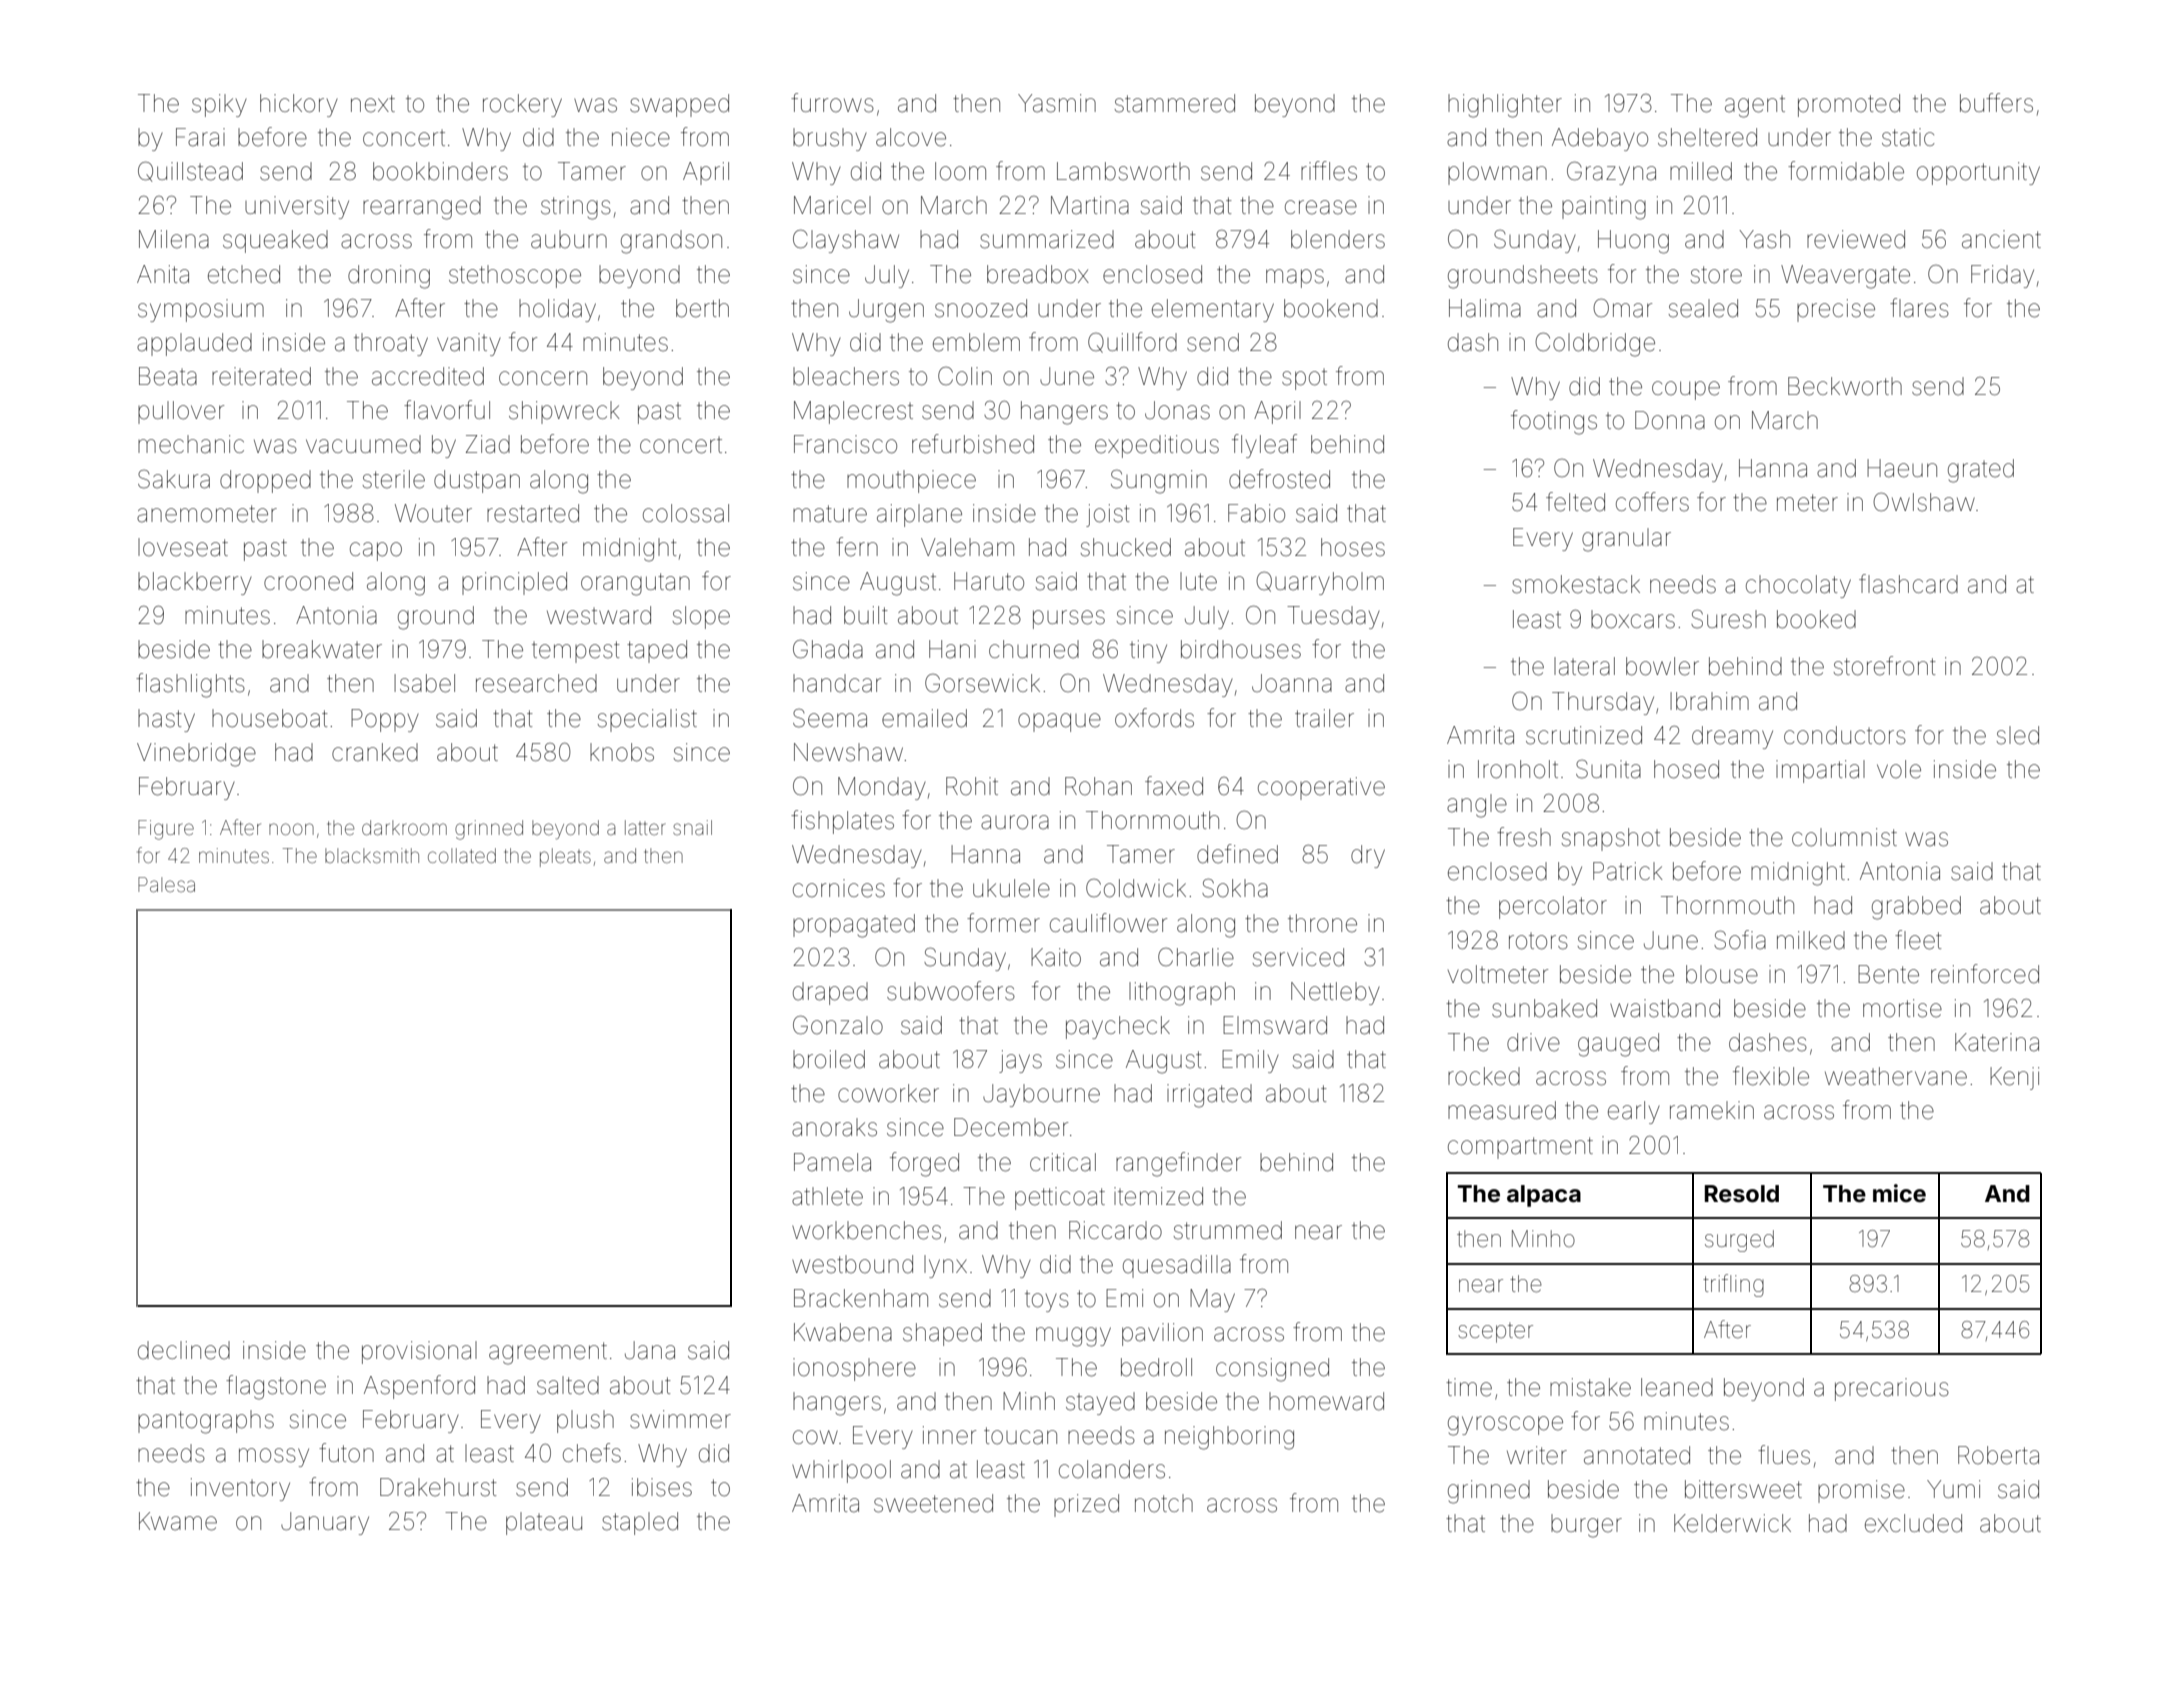 The height and width of the screenshot is (1683, 2178). Describe the element at coordinates (522, 105) in the screenshot. I see `rockery` at that location.
